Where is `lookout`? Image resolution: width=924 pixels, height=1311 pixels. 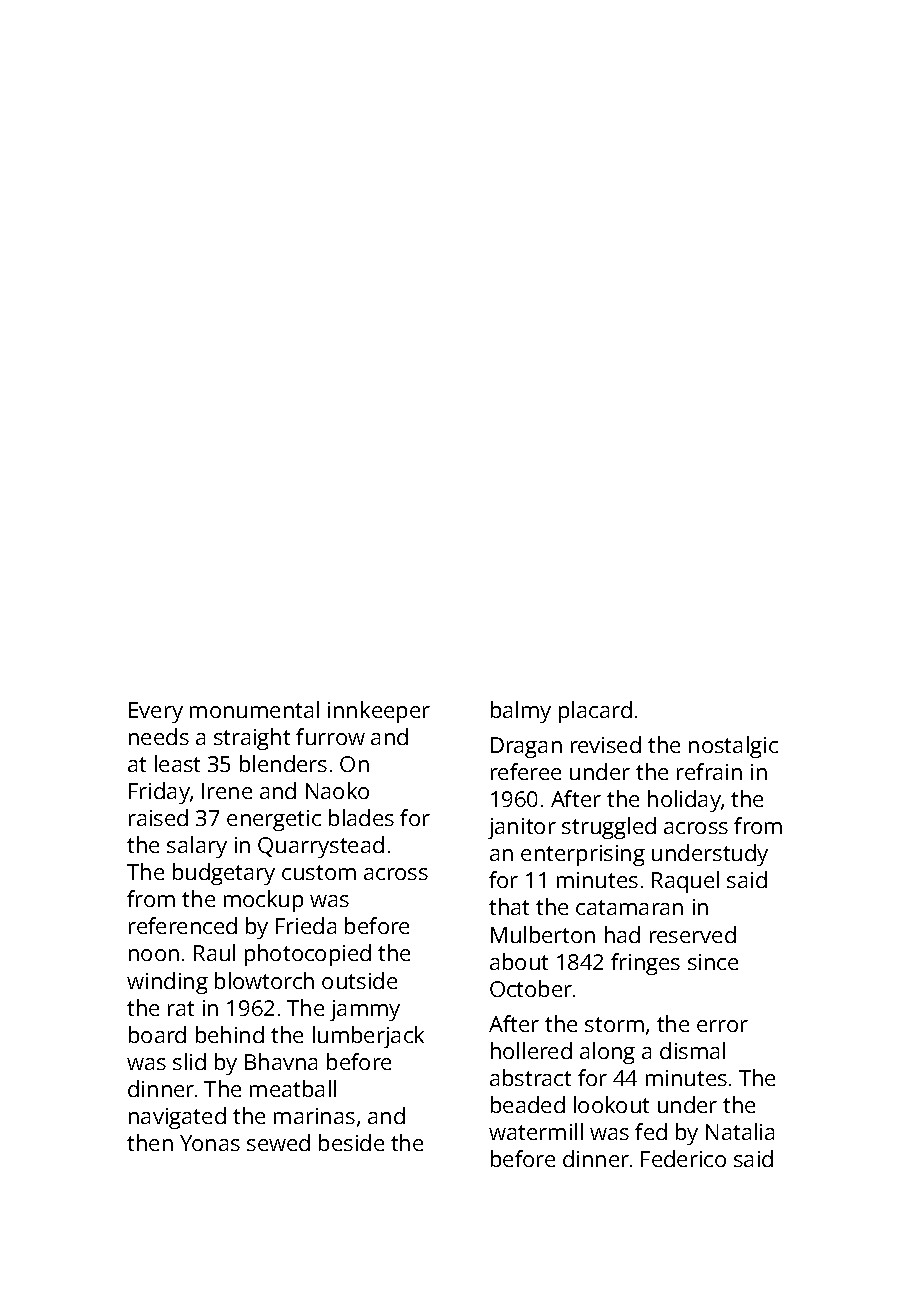
lookout is located at coordinates (611, 1104).
